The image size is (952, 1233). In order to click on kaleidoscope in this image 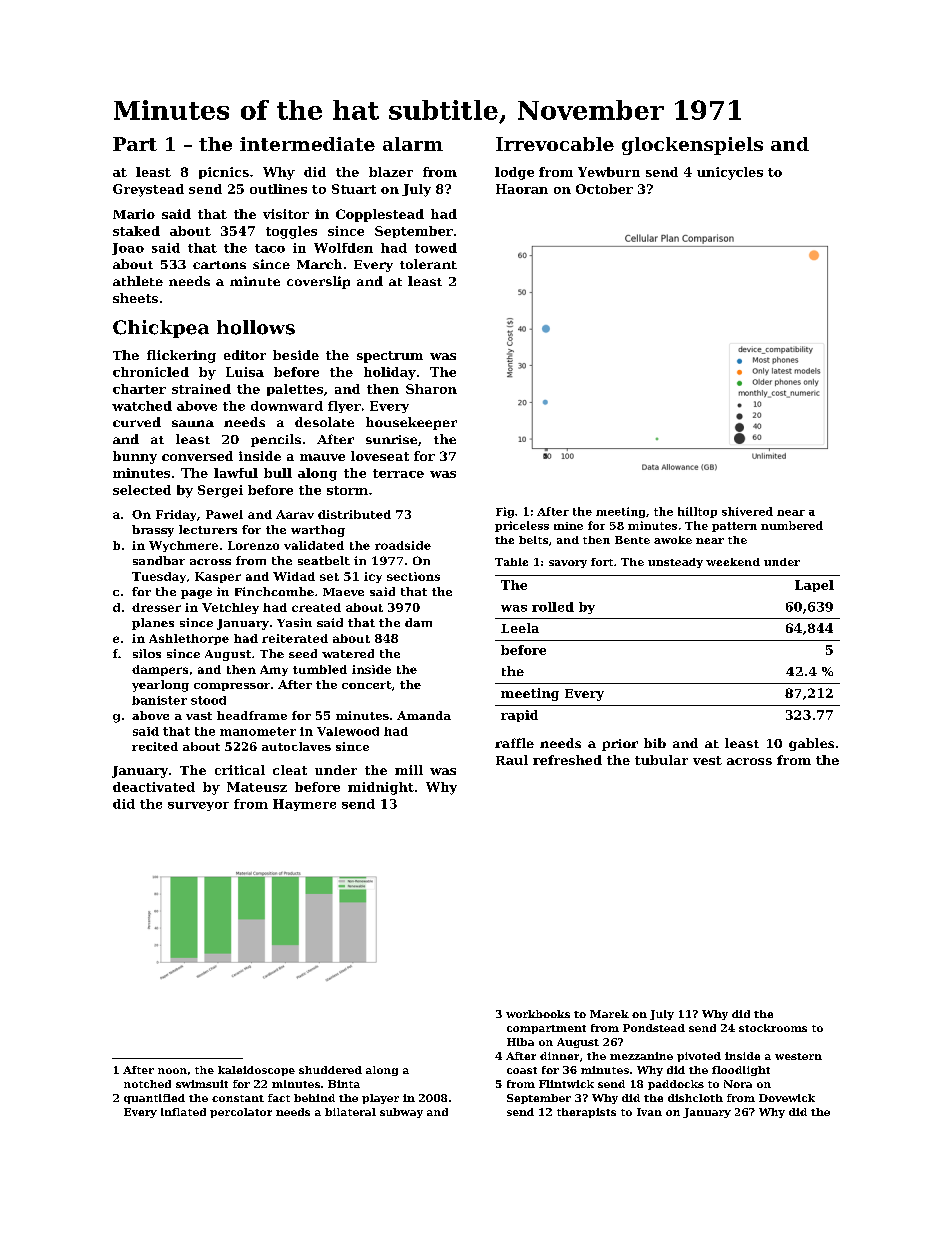, I will do `click(256, 1071)`.
